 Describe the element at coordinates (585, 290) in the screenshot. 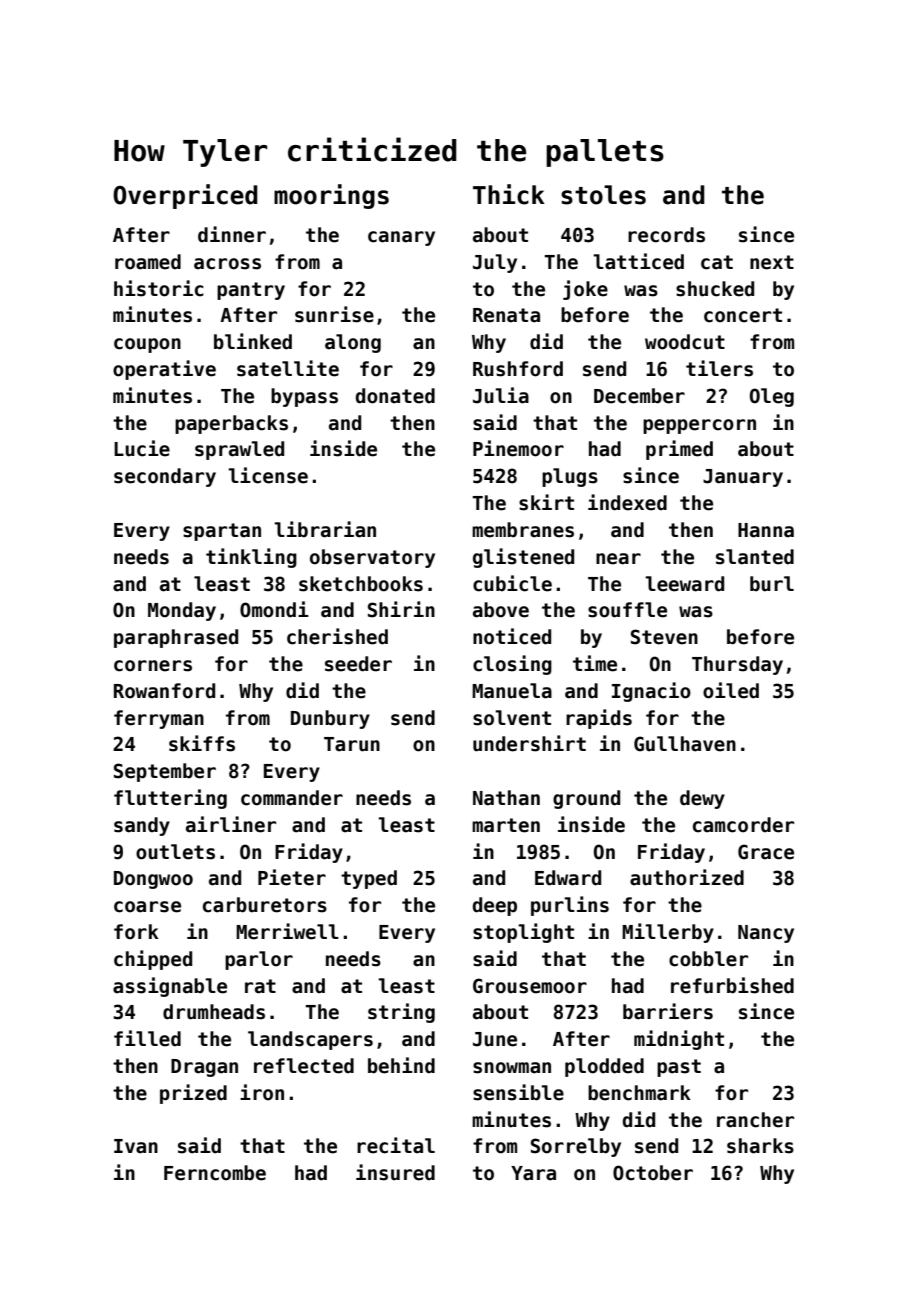

I see `joke` at that location.
